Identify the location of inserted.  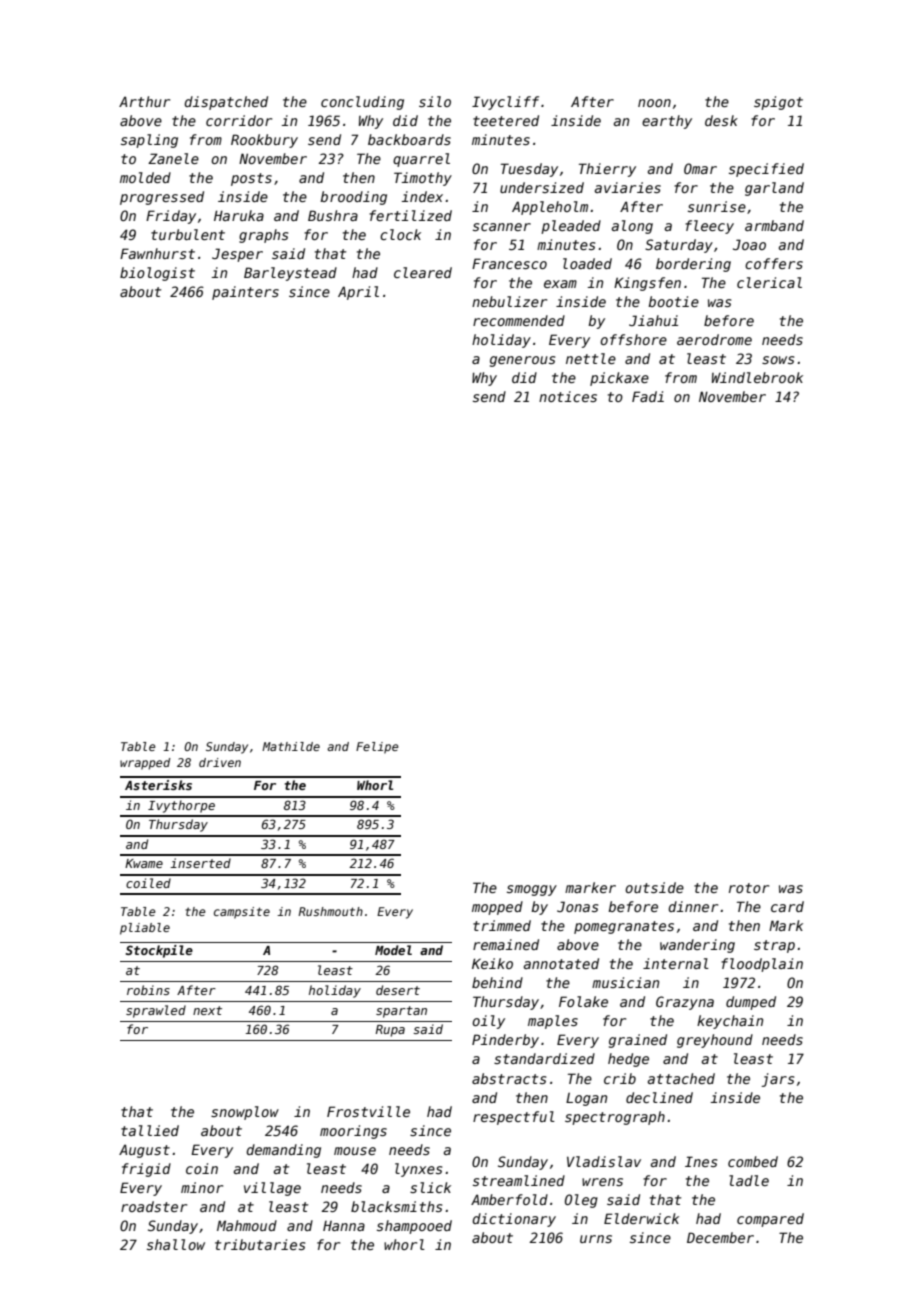
(200, 863).
